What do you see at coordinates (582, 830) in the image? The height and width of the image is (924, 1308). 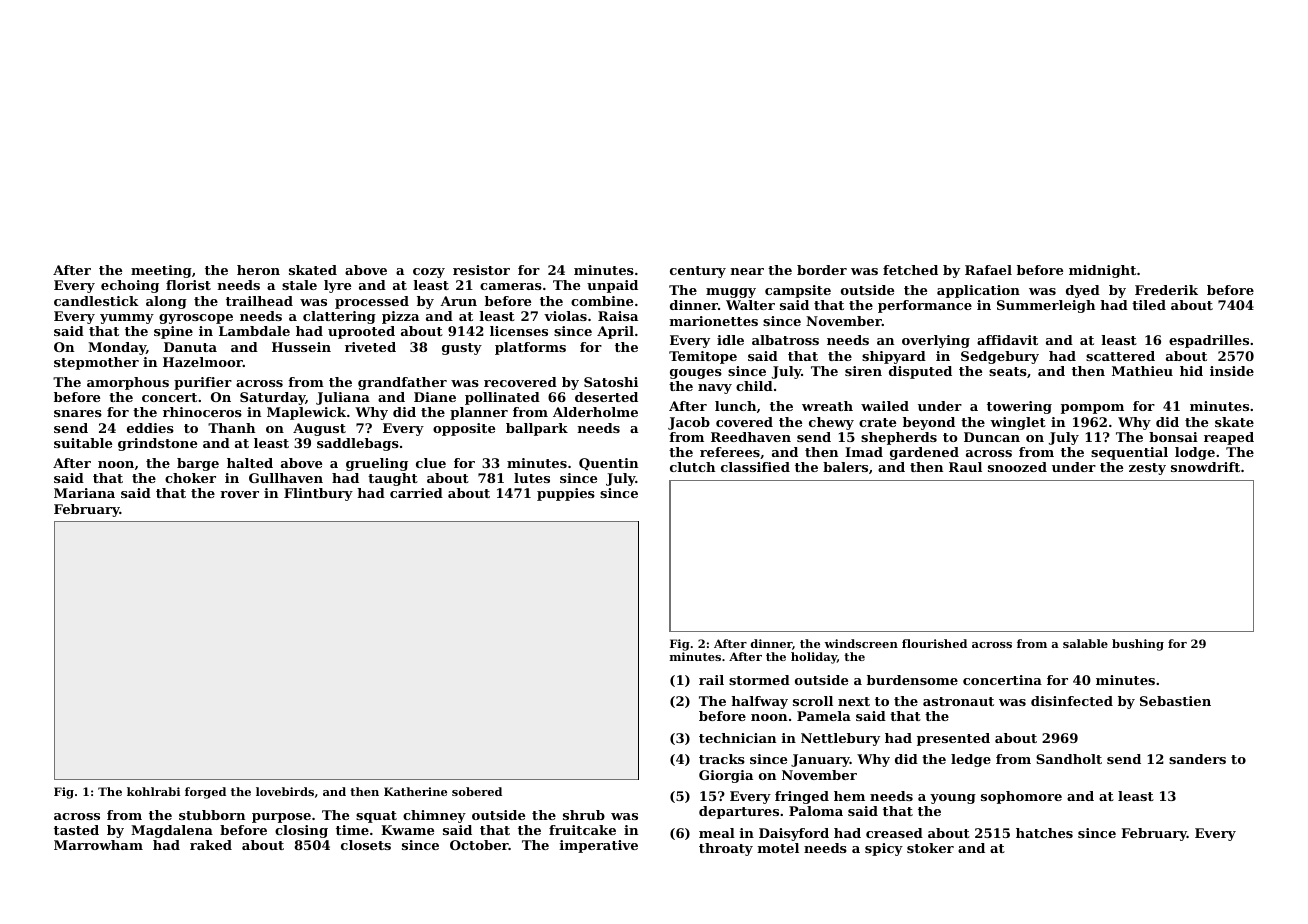 I see `fruitcake` at bounding box center [582, 830].
